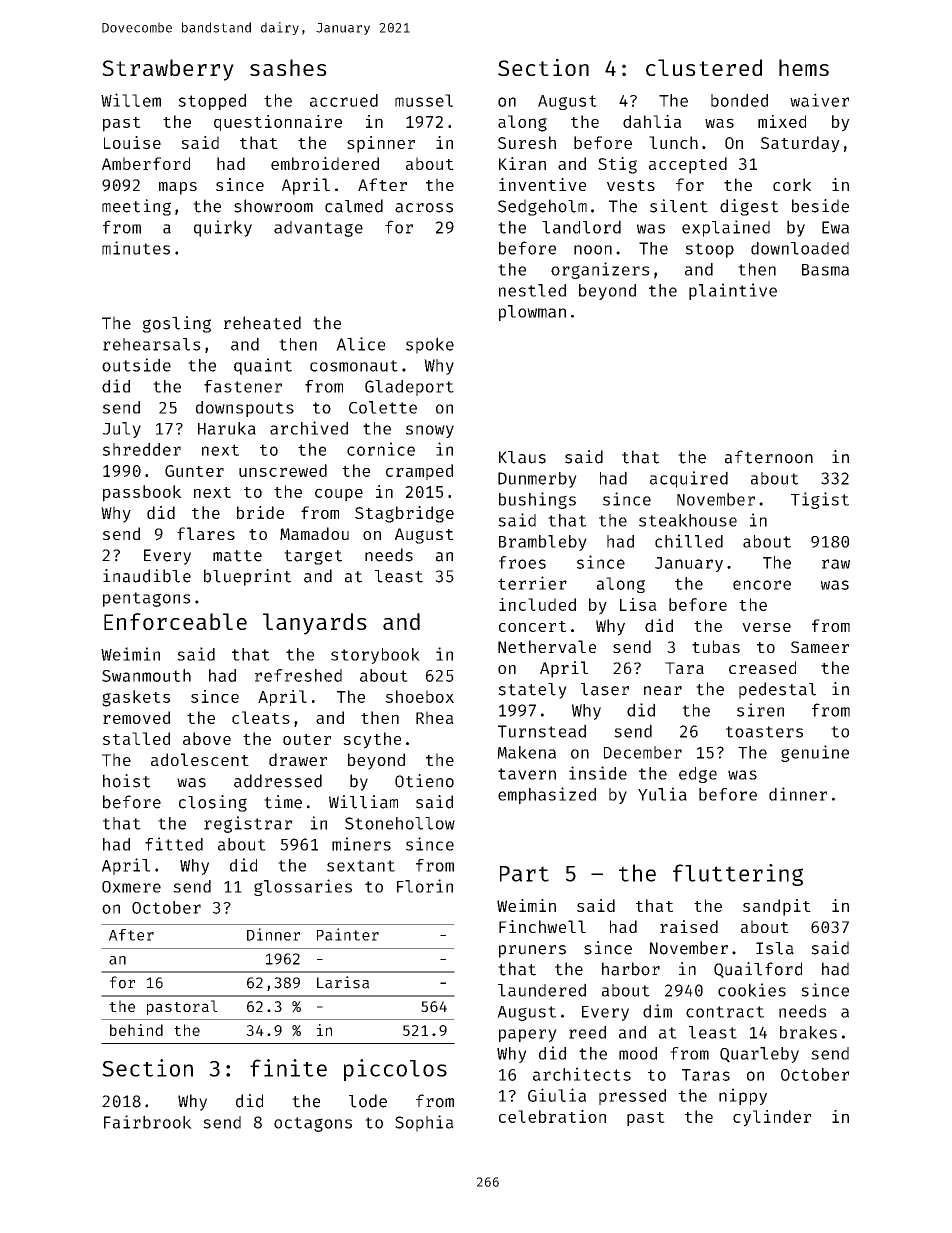 This image has height=1233, width=952. What do you see at coordinates (288, 68) in the image?
I see `sashes` at bounding box center [288, 68].
